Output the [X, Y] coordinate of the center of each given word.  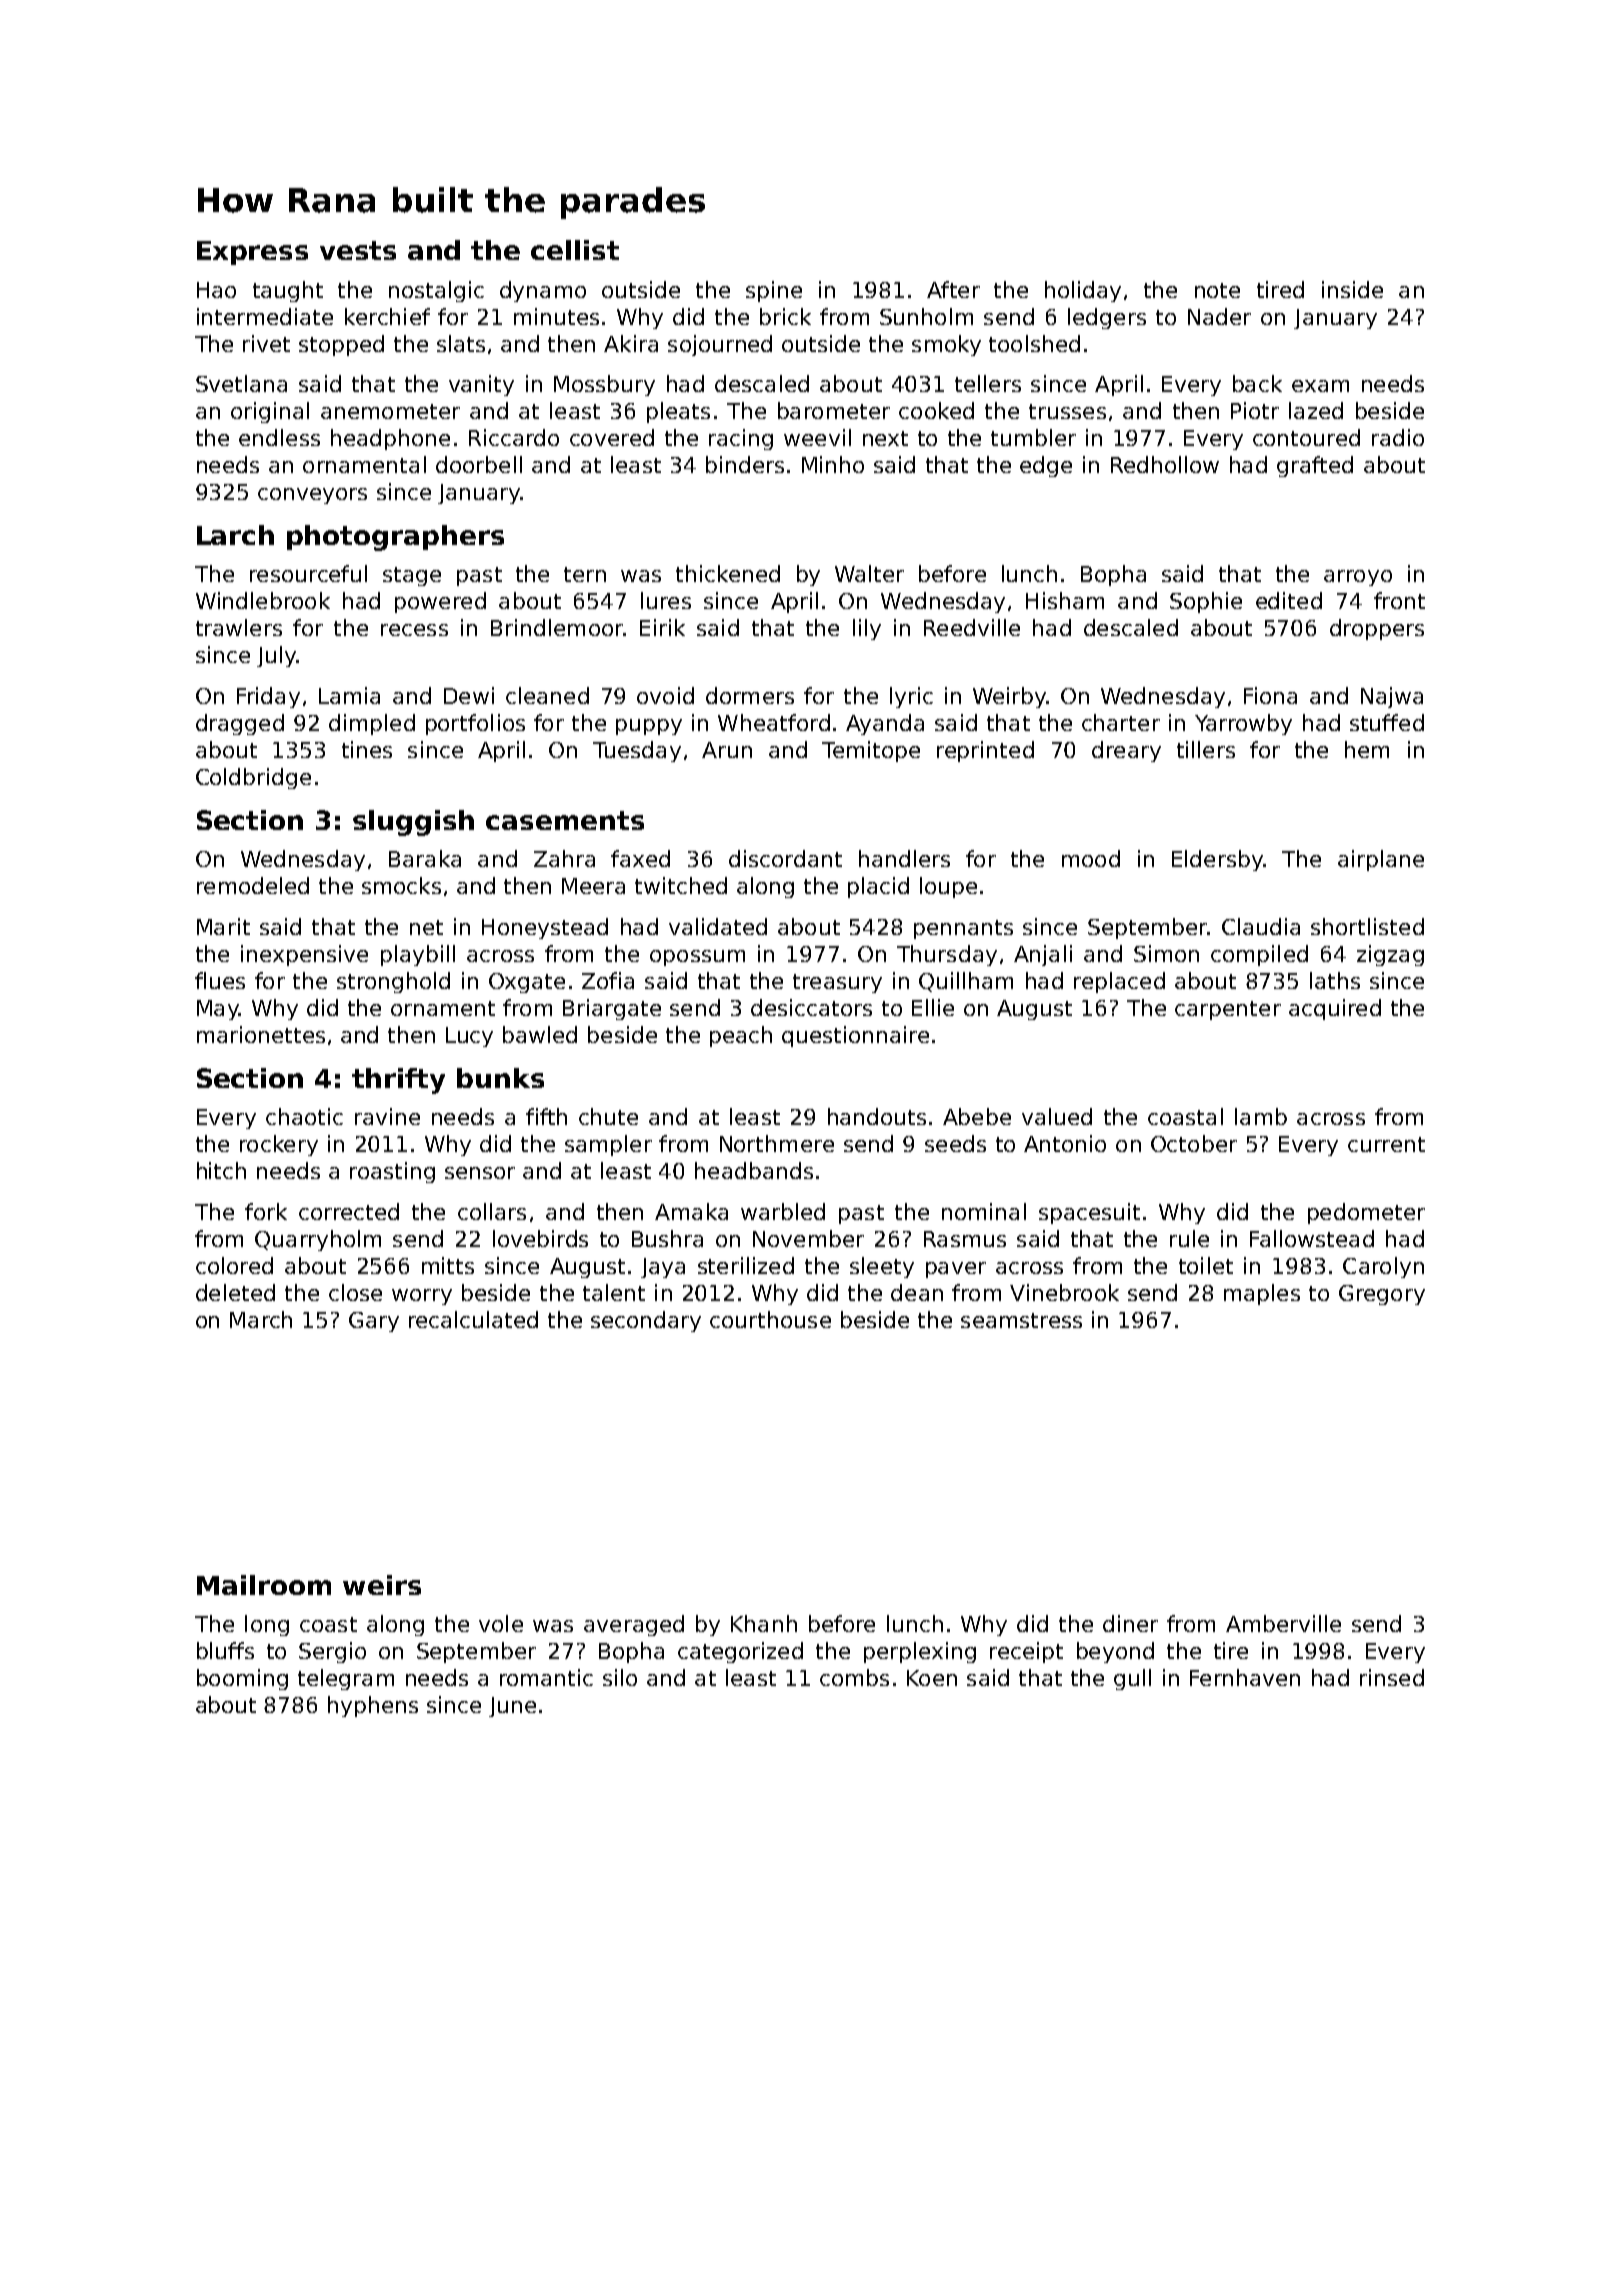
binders [745, 464]
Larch [235, 535]
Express [252, 253]
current [1386, 1144]
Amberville [1283, 1623]
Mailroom [264, 1585]
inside [1352, 289]
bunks [500, 1078]
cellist [575, 250]
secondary [646, 1321]
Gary [374, 1322]
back [1257, 383]
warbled [783, 1211]
